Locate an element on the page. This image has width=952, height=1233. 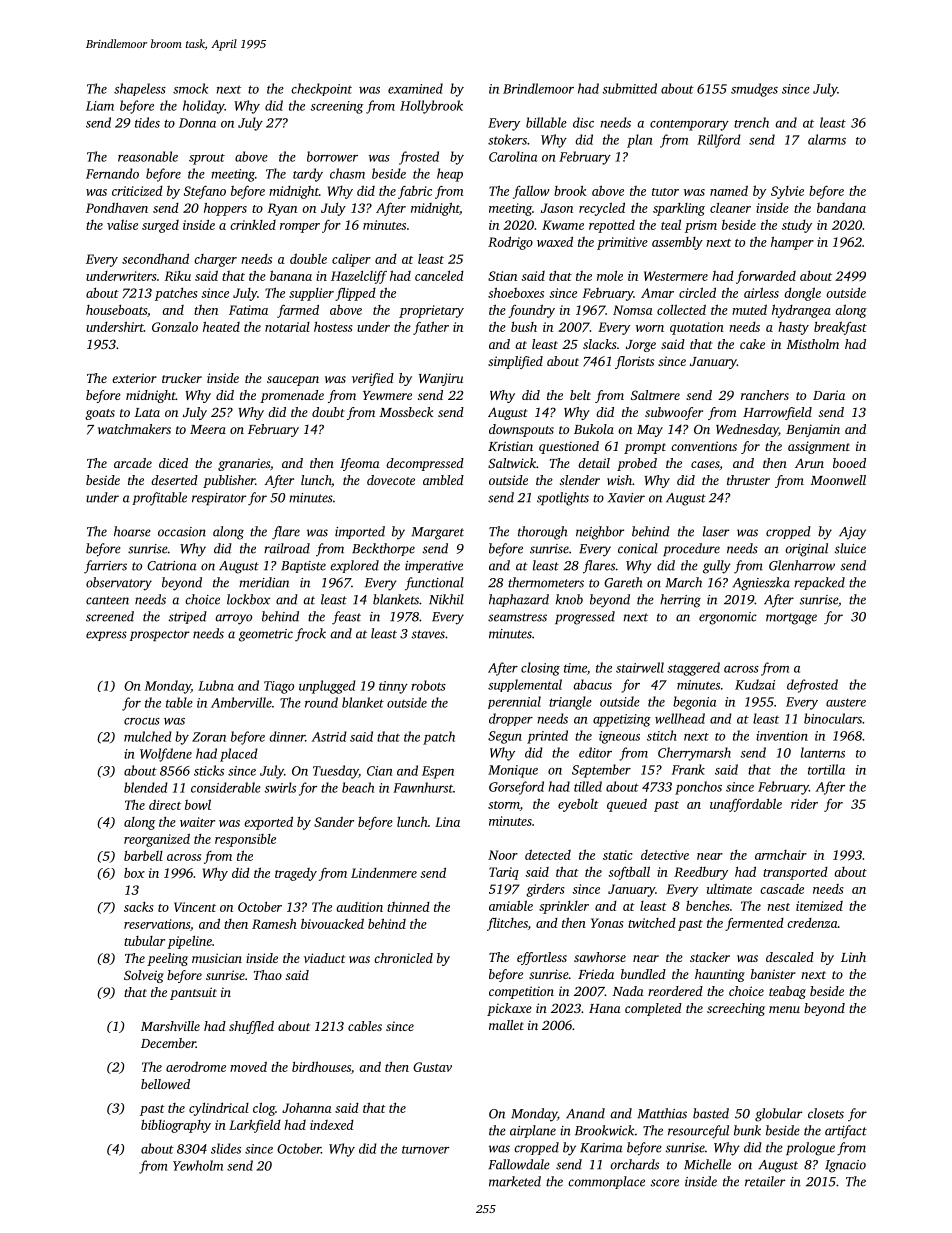
canteen is located at coordinates (107, 600).
